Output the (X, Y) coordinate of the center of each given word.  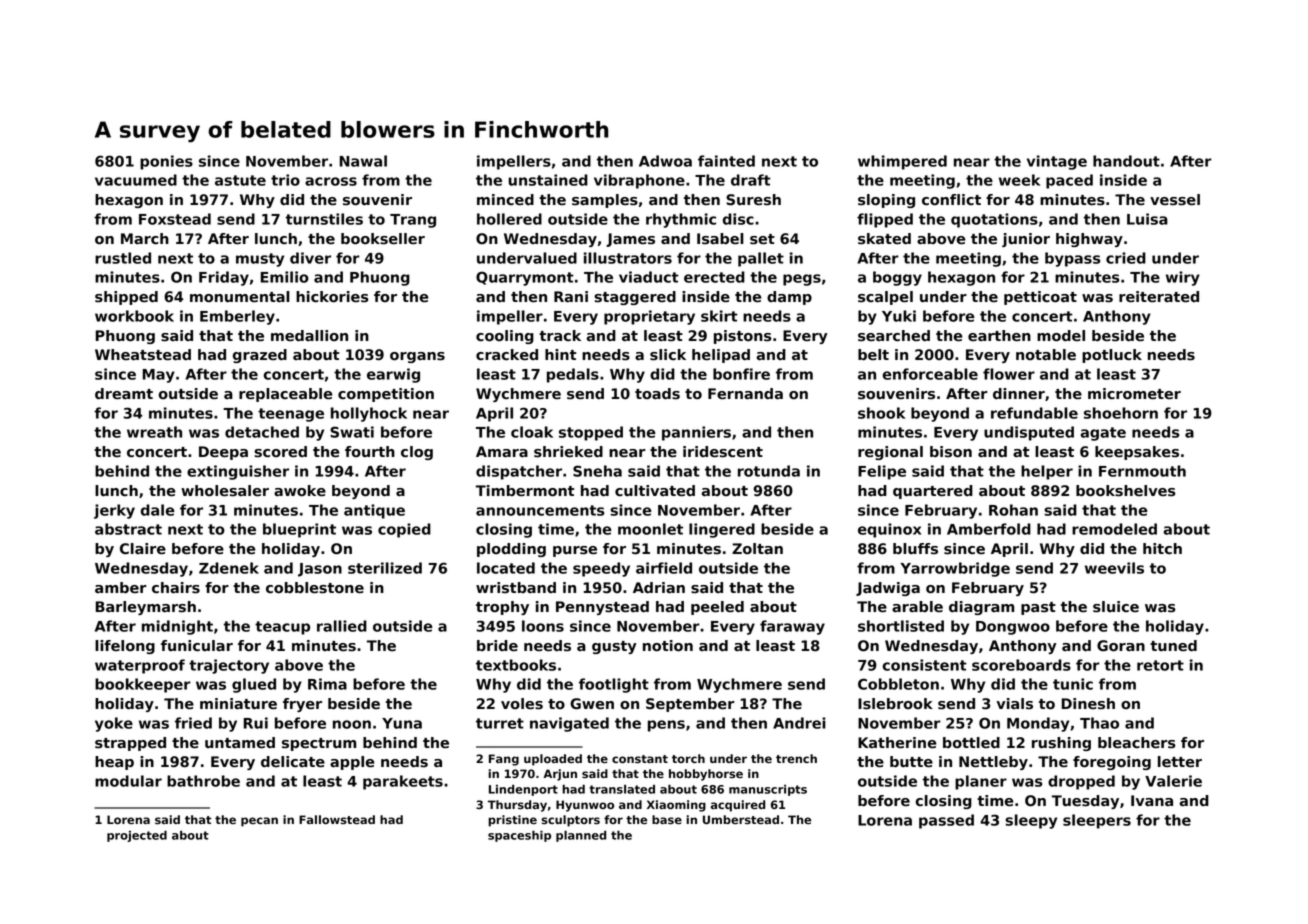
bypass (1072, 259)
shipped (126, 298)
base (667, 819)
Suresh (753, 200)
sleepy (1031, 821)
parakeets (403, 782)
